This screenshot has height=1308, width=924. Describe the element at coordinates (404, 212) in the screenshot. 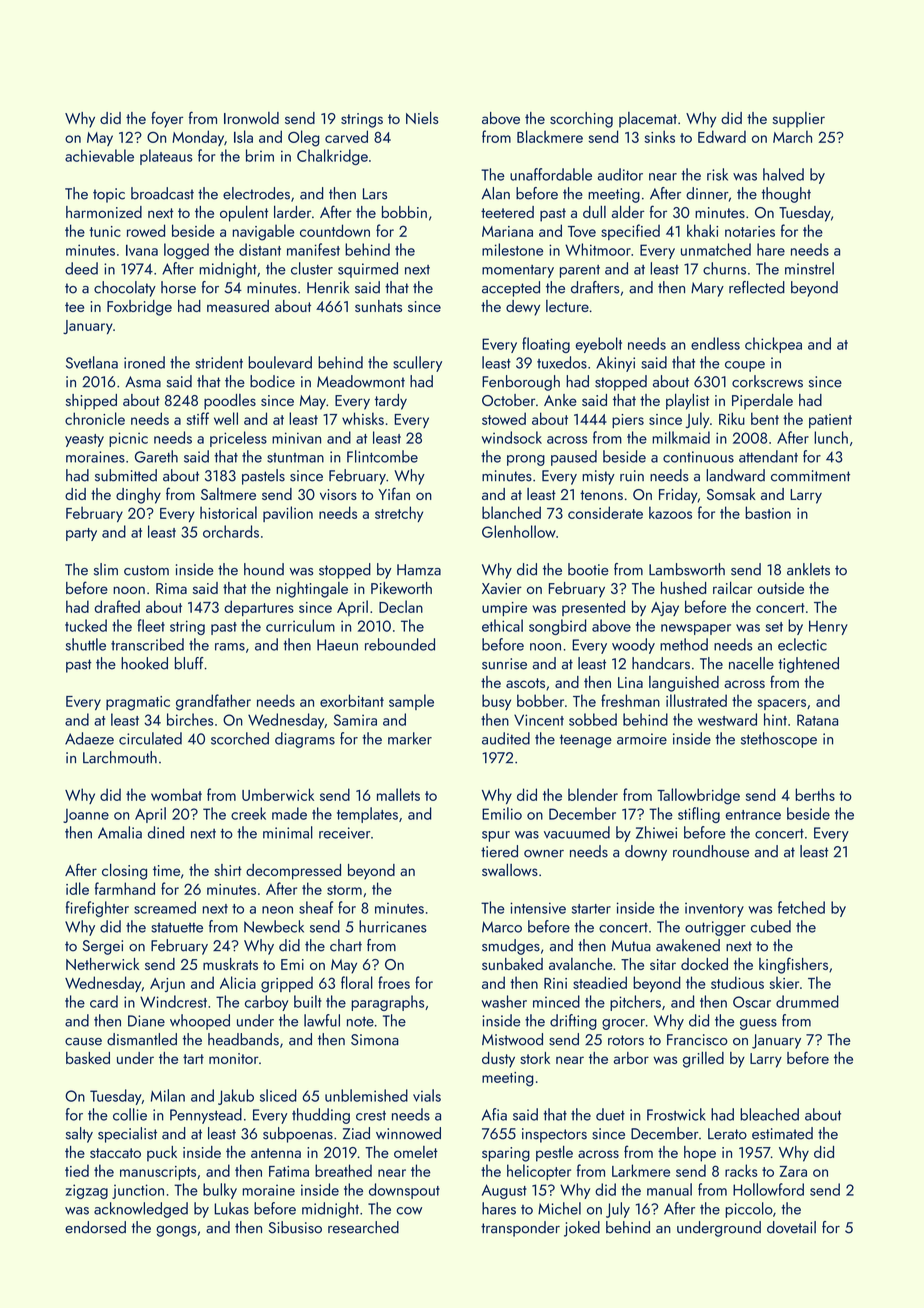

I see `bobbin` at that location.
